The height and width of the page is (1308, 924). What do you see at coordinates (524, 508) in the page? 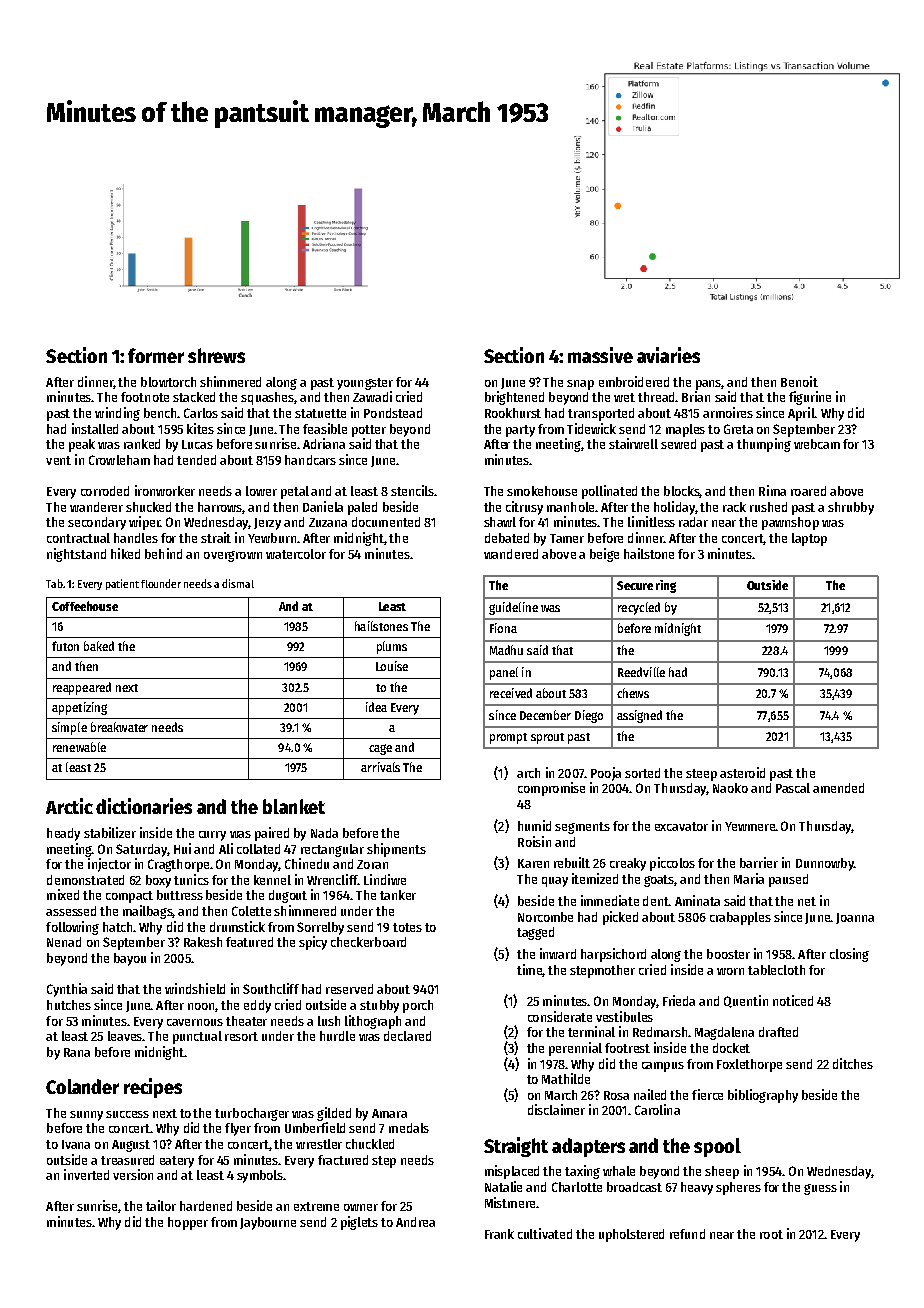
I see `citrusy` at bounding box center [524, 508].
